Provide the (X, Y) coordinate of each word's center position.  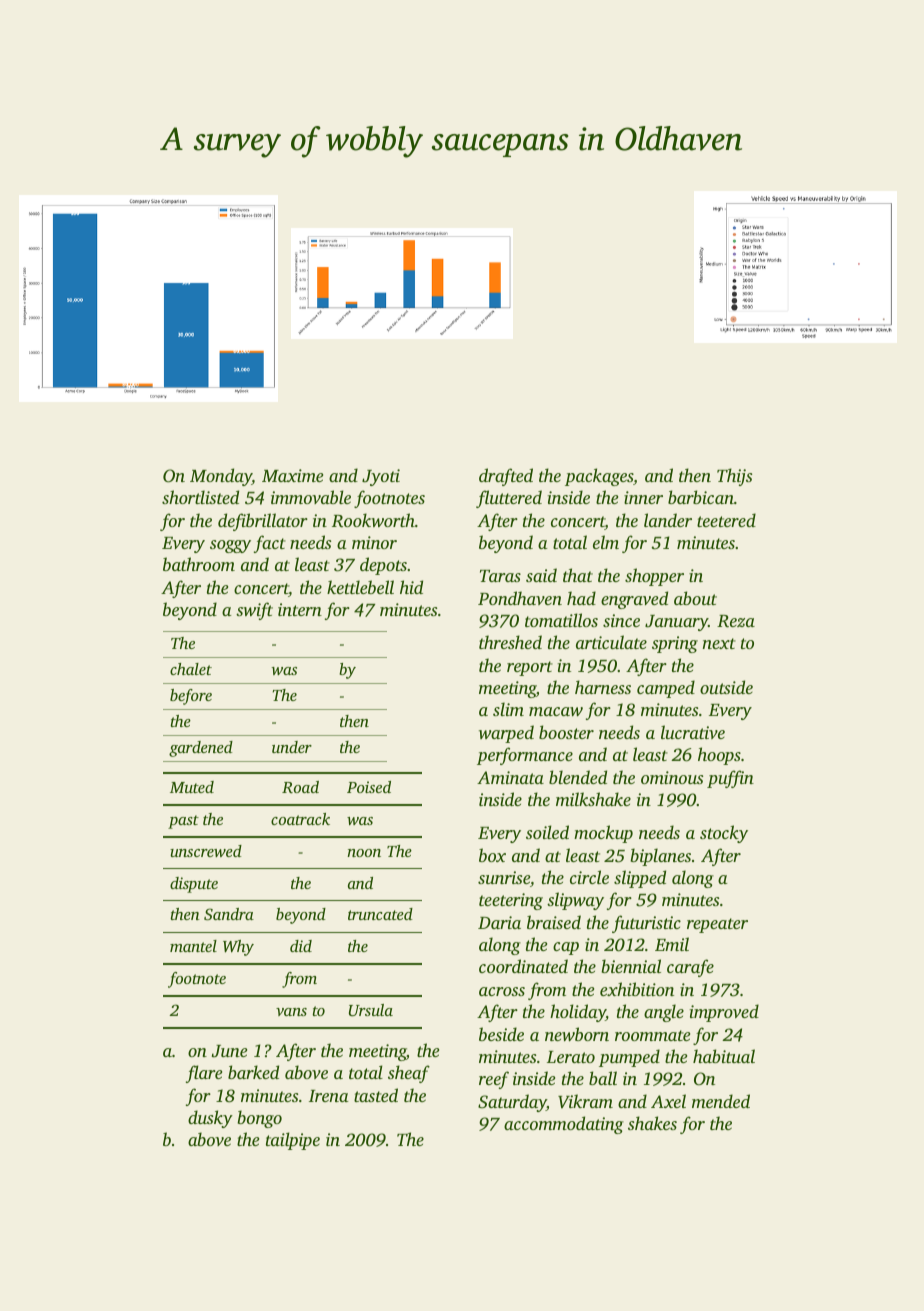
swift (254, 611)
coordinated (523, 966)
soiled (547, 832)
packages (599, 477)
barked (253, 1072)
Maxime (292, 475)
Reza (736, 621)
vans (291, 1012)
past (183, 822)
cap (566, 948)
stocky (724, 834)
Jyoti (381, 477)
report (530, 668)
